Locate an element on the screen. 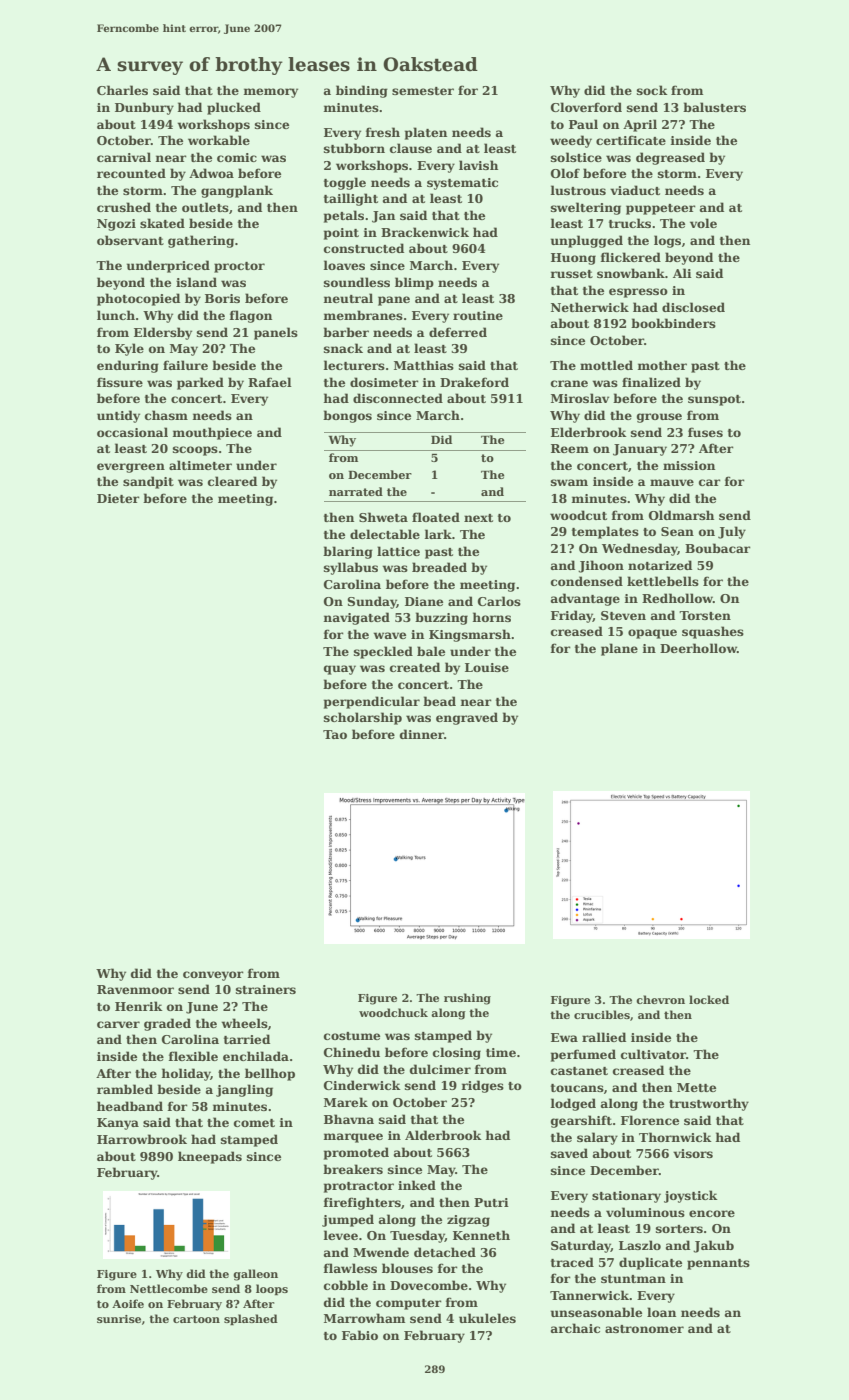 The width and height of the screenshot is (849, 1400). binding is located at coordinates (362, 91).
